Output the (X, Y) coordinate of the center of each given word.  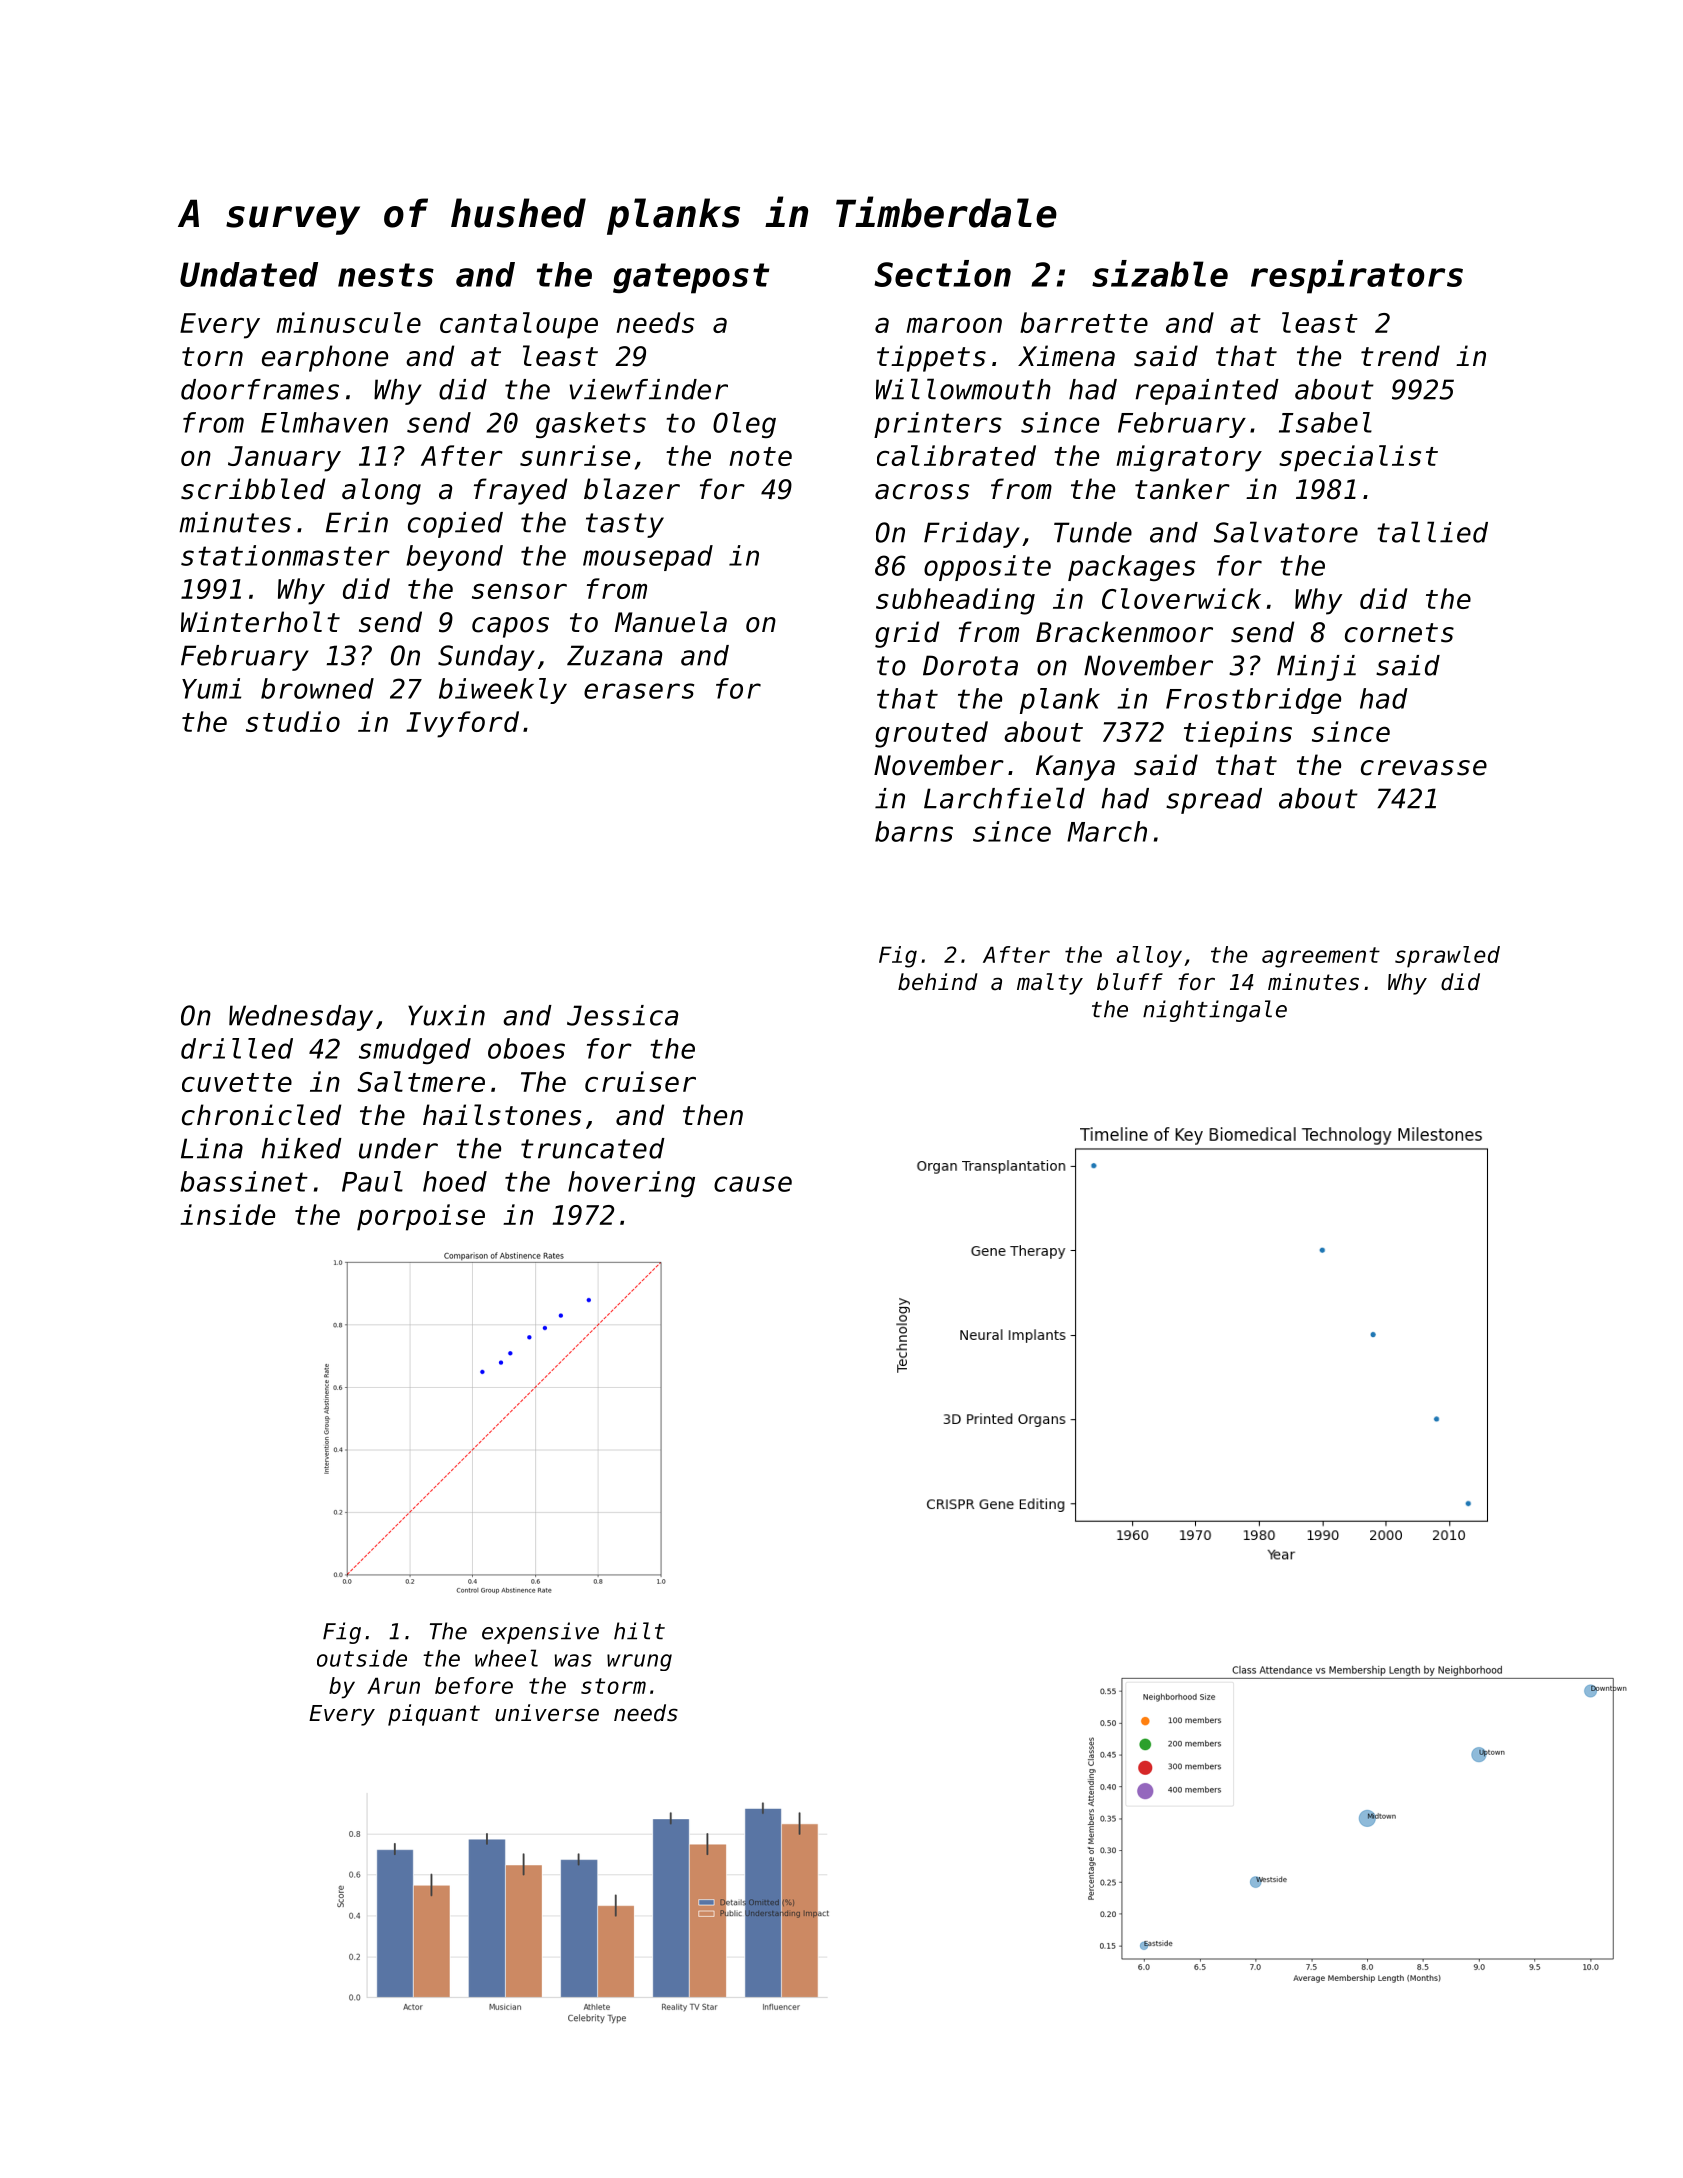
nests (386, 275)
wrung (639, 1662)
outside (362, 1658)
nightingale (1215, 1011)
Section (942, 273)
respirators (1357, 277)
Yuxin (446, 1015)
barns (914, 831)
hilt (639, 1631)
